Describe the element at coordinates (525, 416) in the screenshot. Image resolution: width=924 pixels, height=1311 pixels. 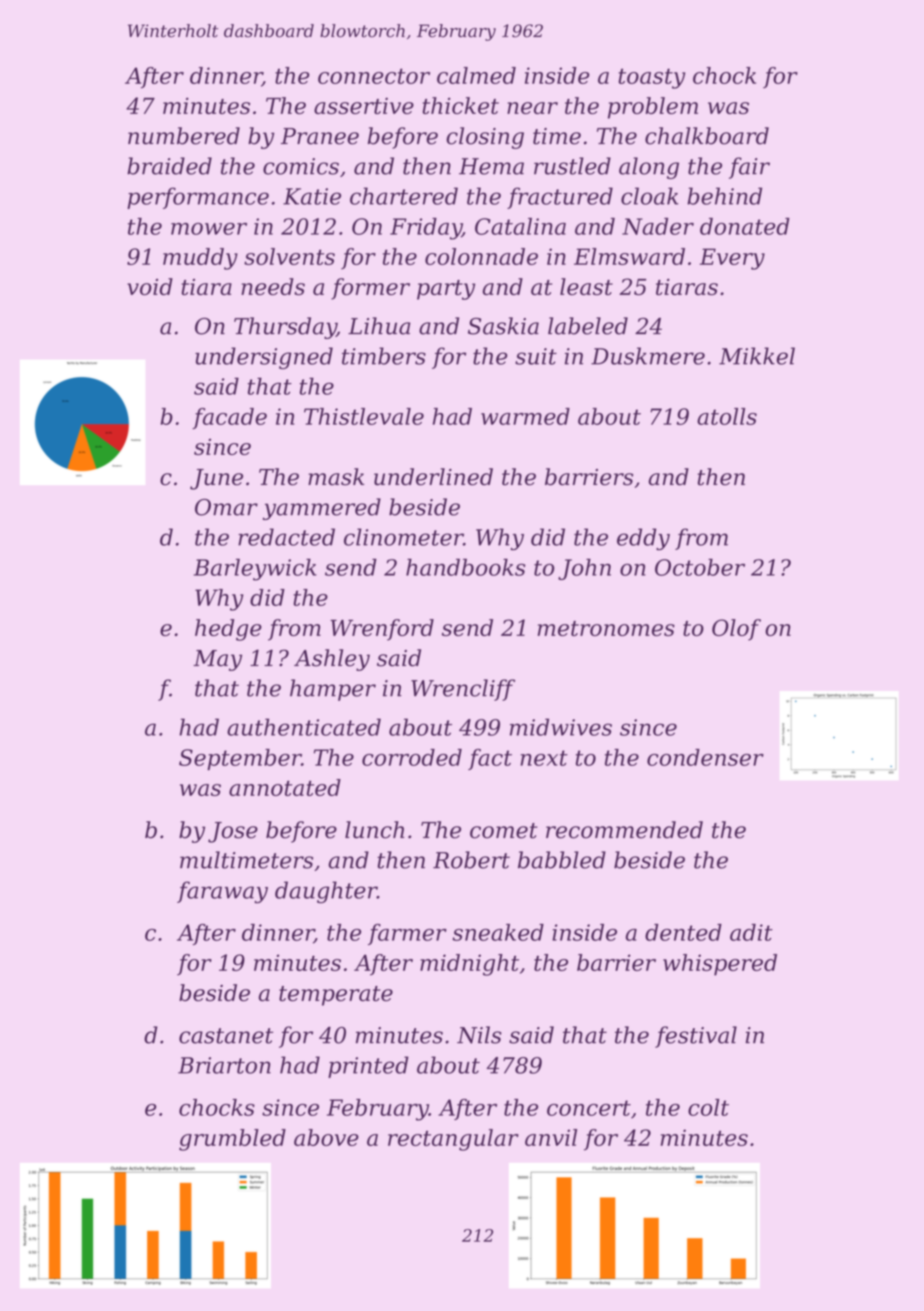
I see `warmed` at that location.
